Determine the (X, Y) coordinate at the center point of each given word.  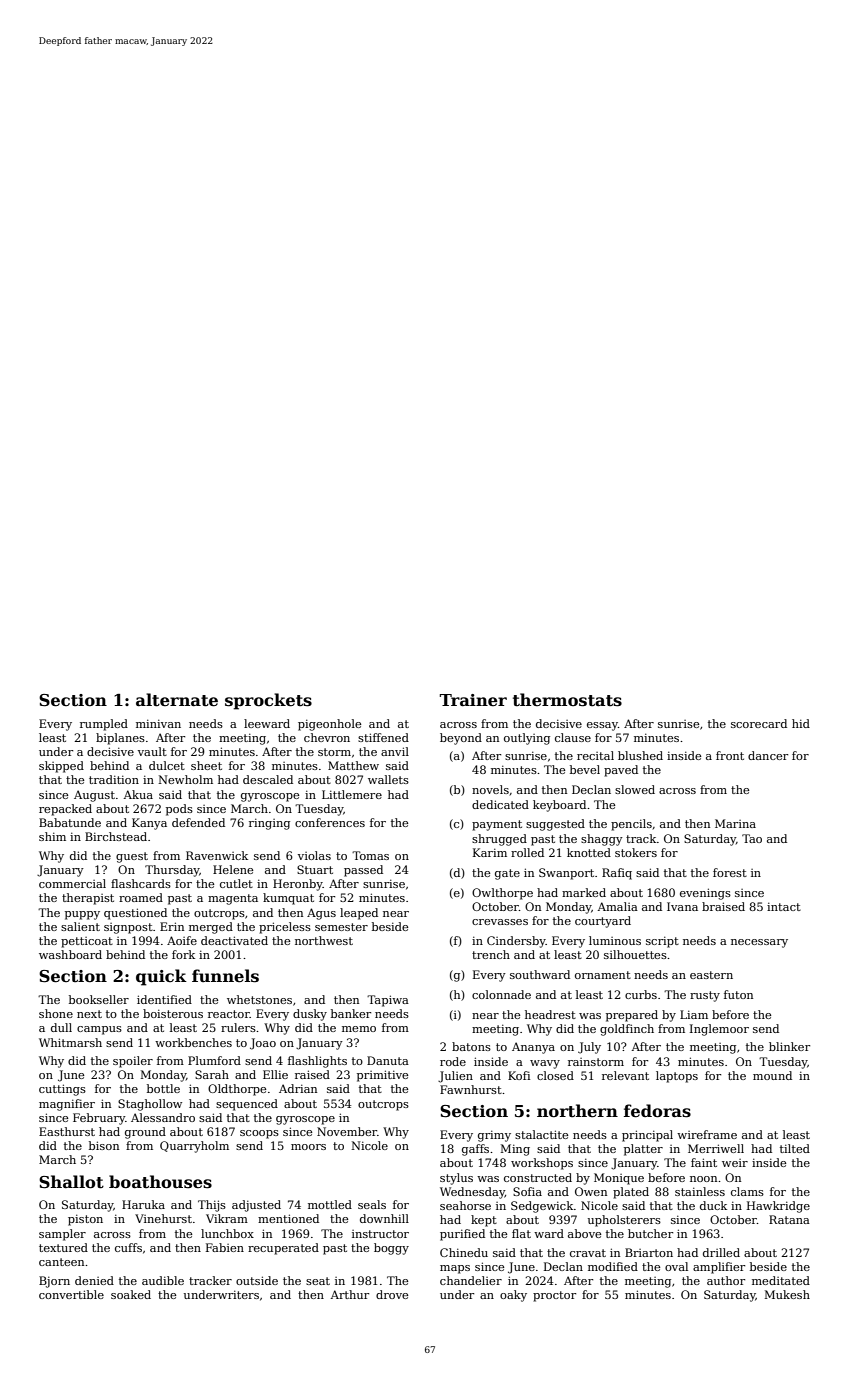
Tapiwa (388, 1001)
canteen (61, 1262)
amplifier (719, 1268)
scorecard (759, 723)
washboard (70, 954)
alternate (177, 700)
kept (484, 1221)
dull (61, 1027)
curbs (641, 994)
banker (351, 1013)
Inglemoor (719, 1030)
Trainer (473, 700)
